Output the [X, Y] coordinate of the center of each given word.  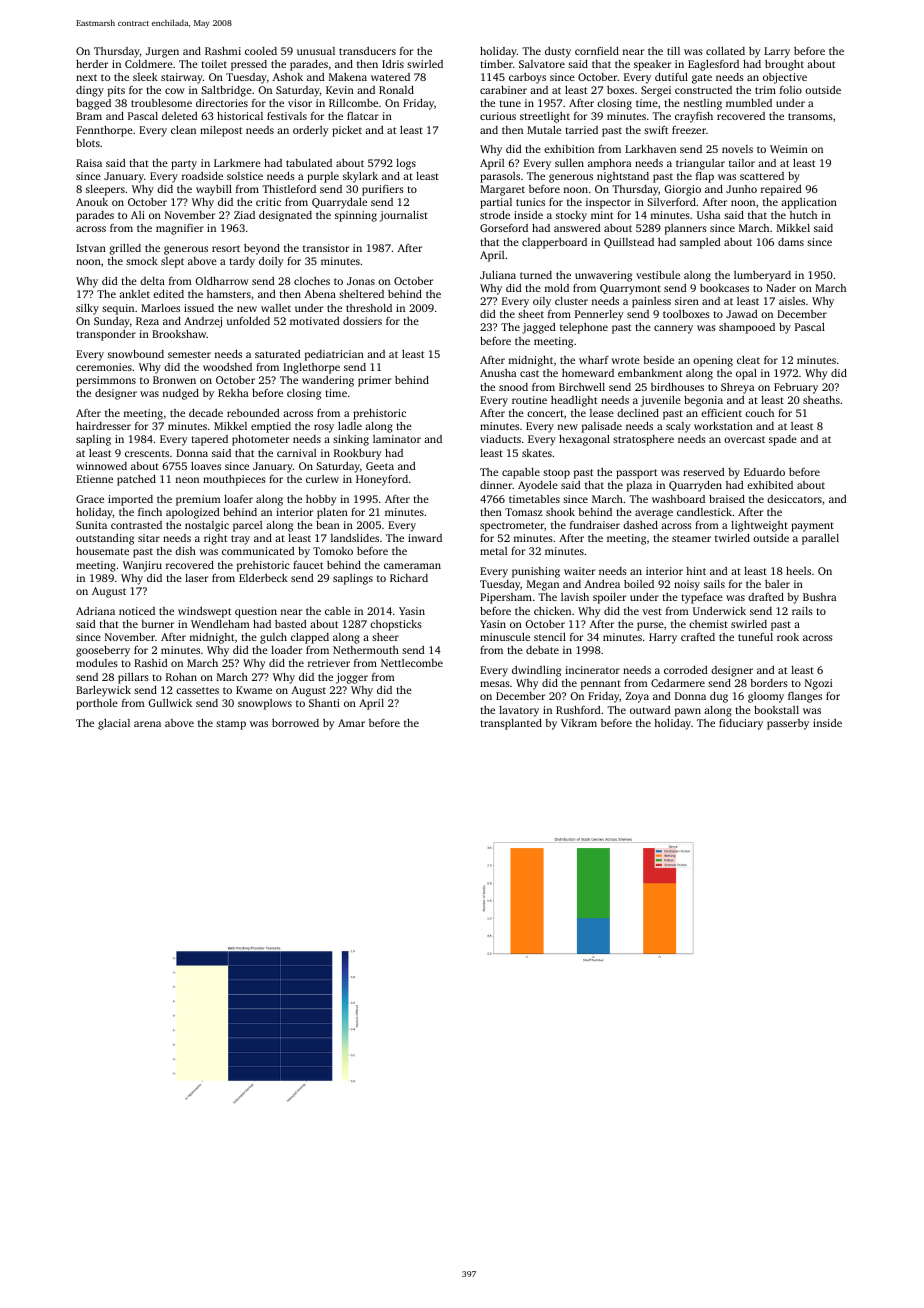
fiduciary [741, 724]
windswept [204, 612]
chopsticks [396, 625]
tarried [581, 130]
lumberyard [762, 276]
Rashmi [223, 51]
